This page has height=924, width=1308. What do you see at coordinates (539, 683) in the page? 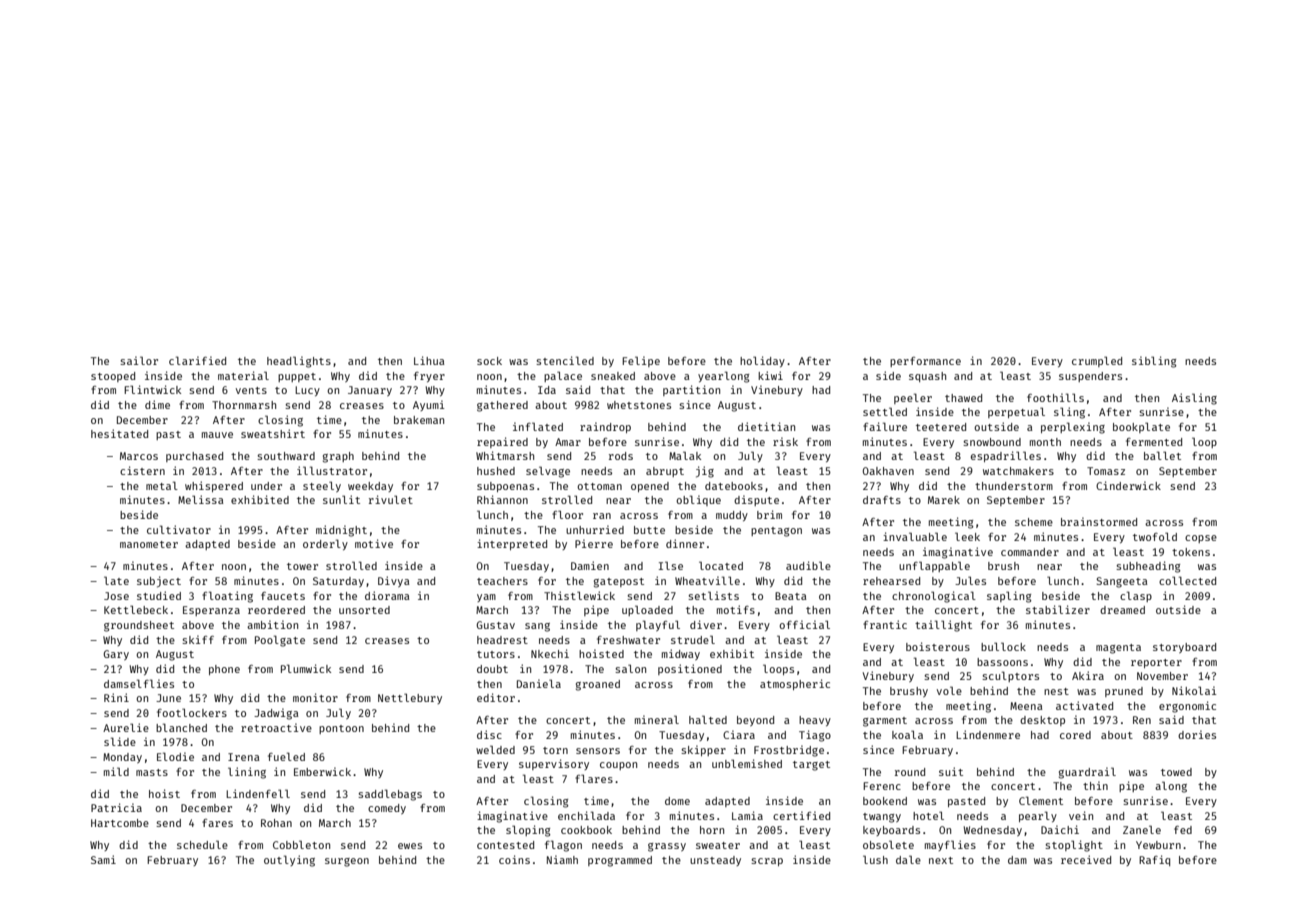
I see `Daniela` at bounding box center [539, 683].
